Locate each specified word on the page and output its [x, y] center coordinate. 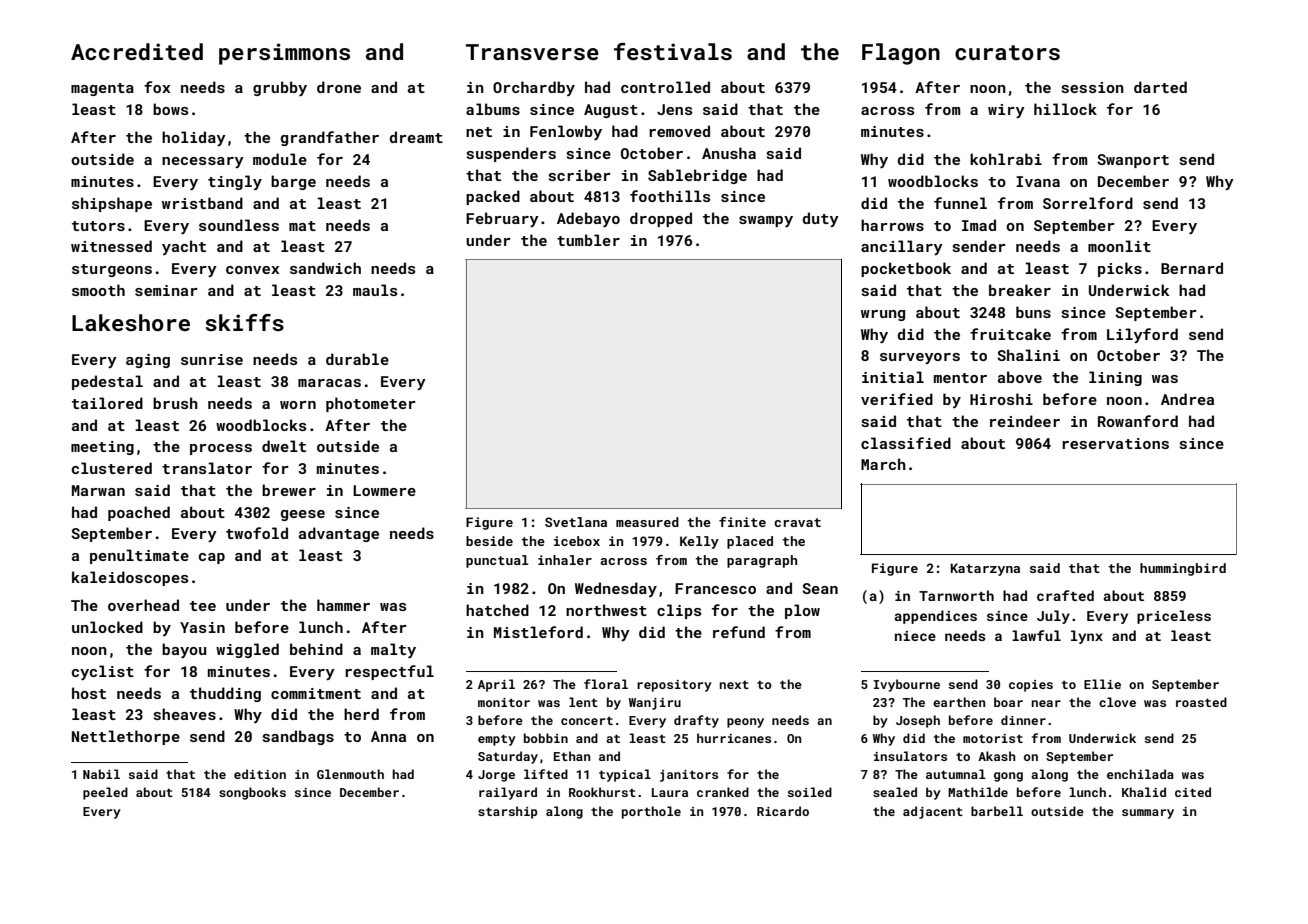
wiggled [247, 650]
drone [339, 87]
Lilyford [1142, 335]
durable [357, 359]
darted [1160, 87]
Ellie [1102, 684]
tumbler [588, 240]
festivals [673, 51]
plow [802, 611]
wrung [883, 315]
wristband [202, 203]
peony [745, 723]
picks [1120, 269]
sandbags [298, 737]
